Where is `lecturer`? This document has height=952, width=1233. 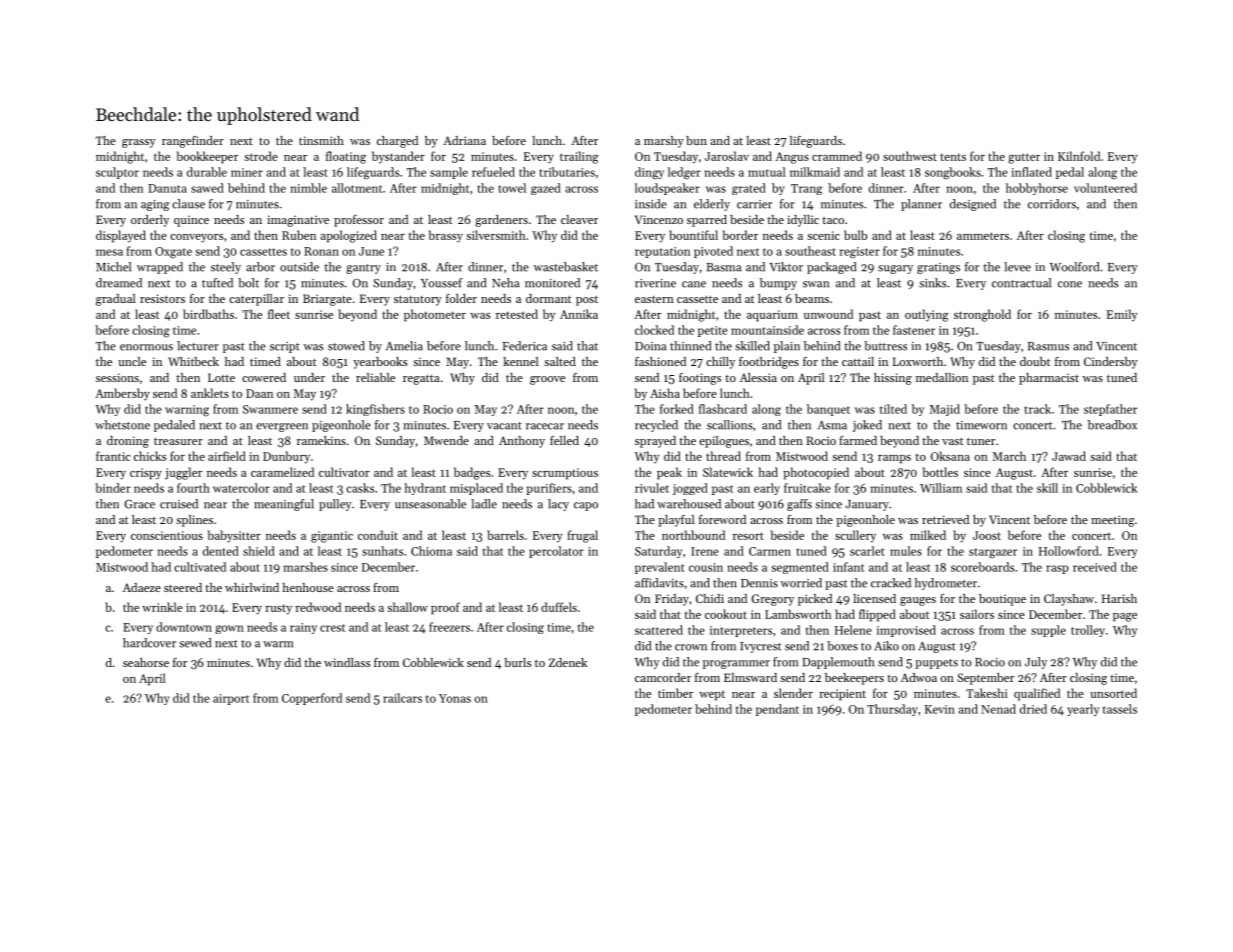
lecturer is located at coordinates (198, 346).
